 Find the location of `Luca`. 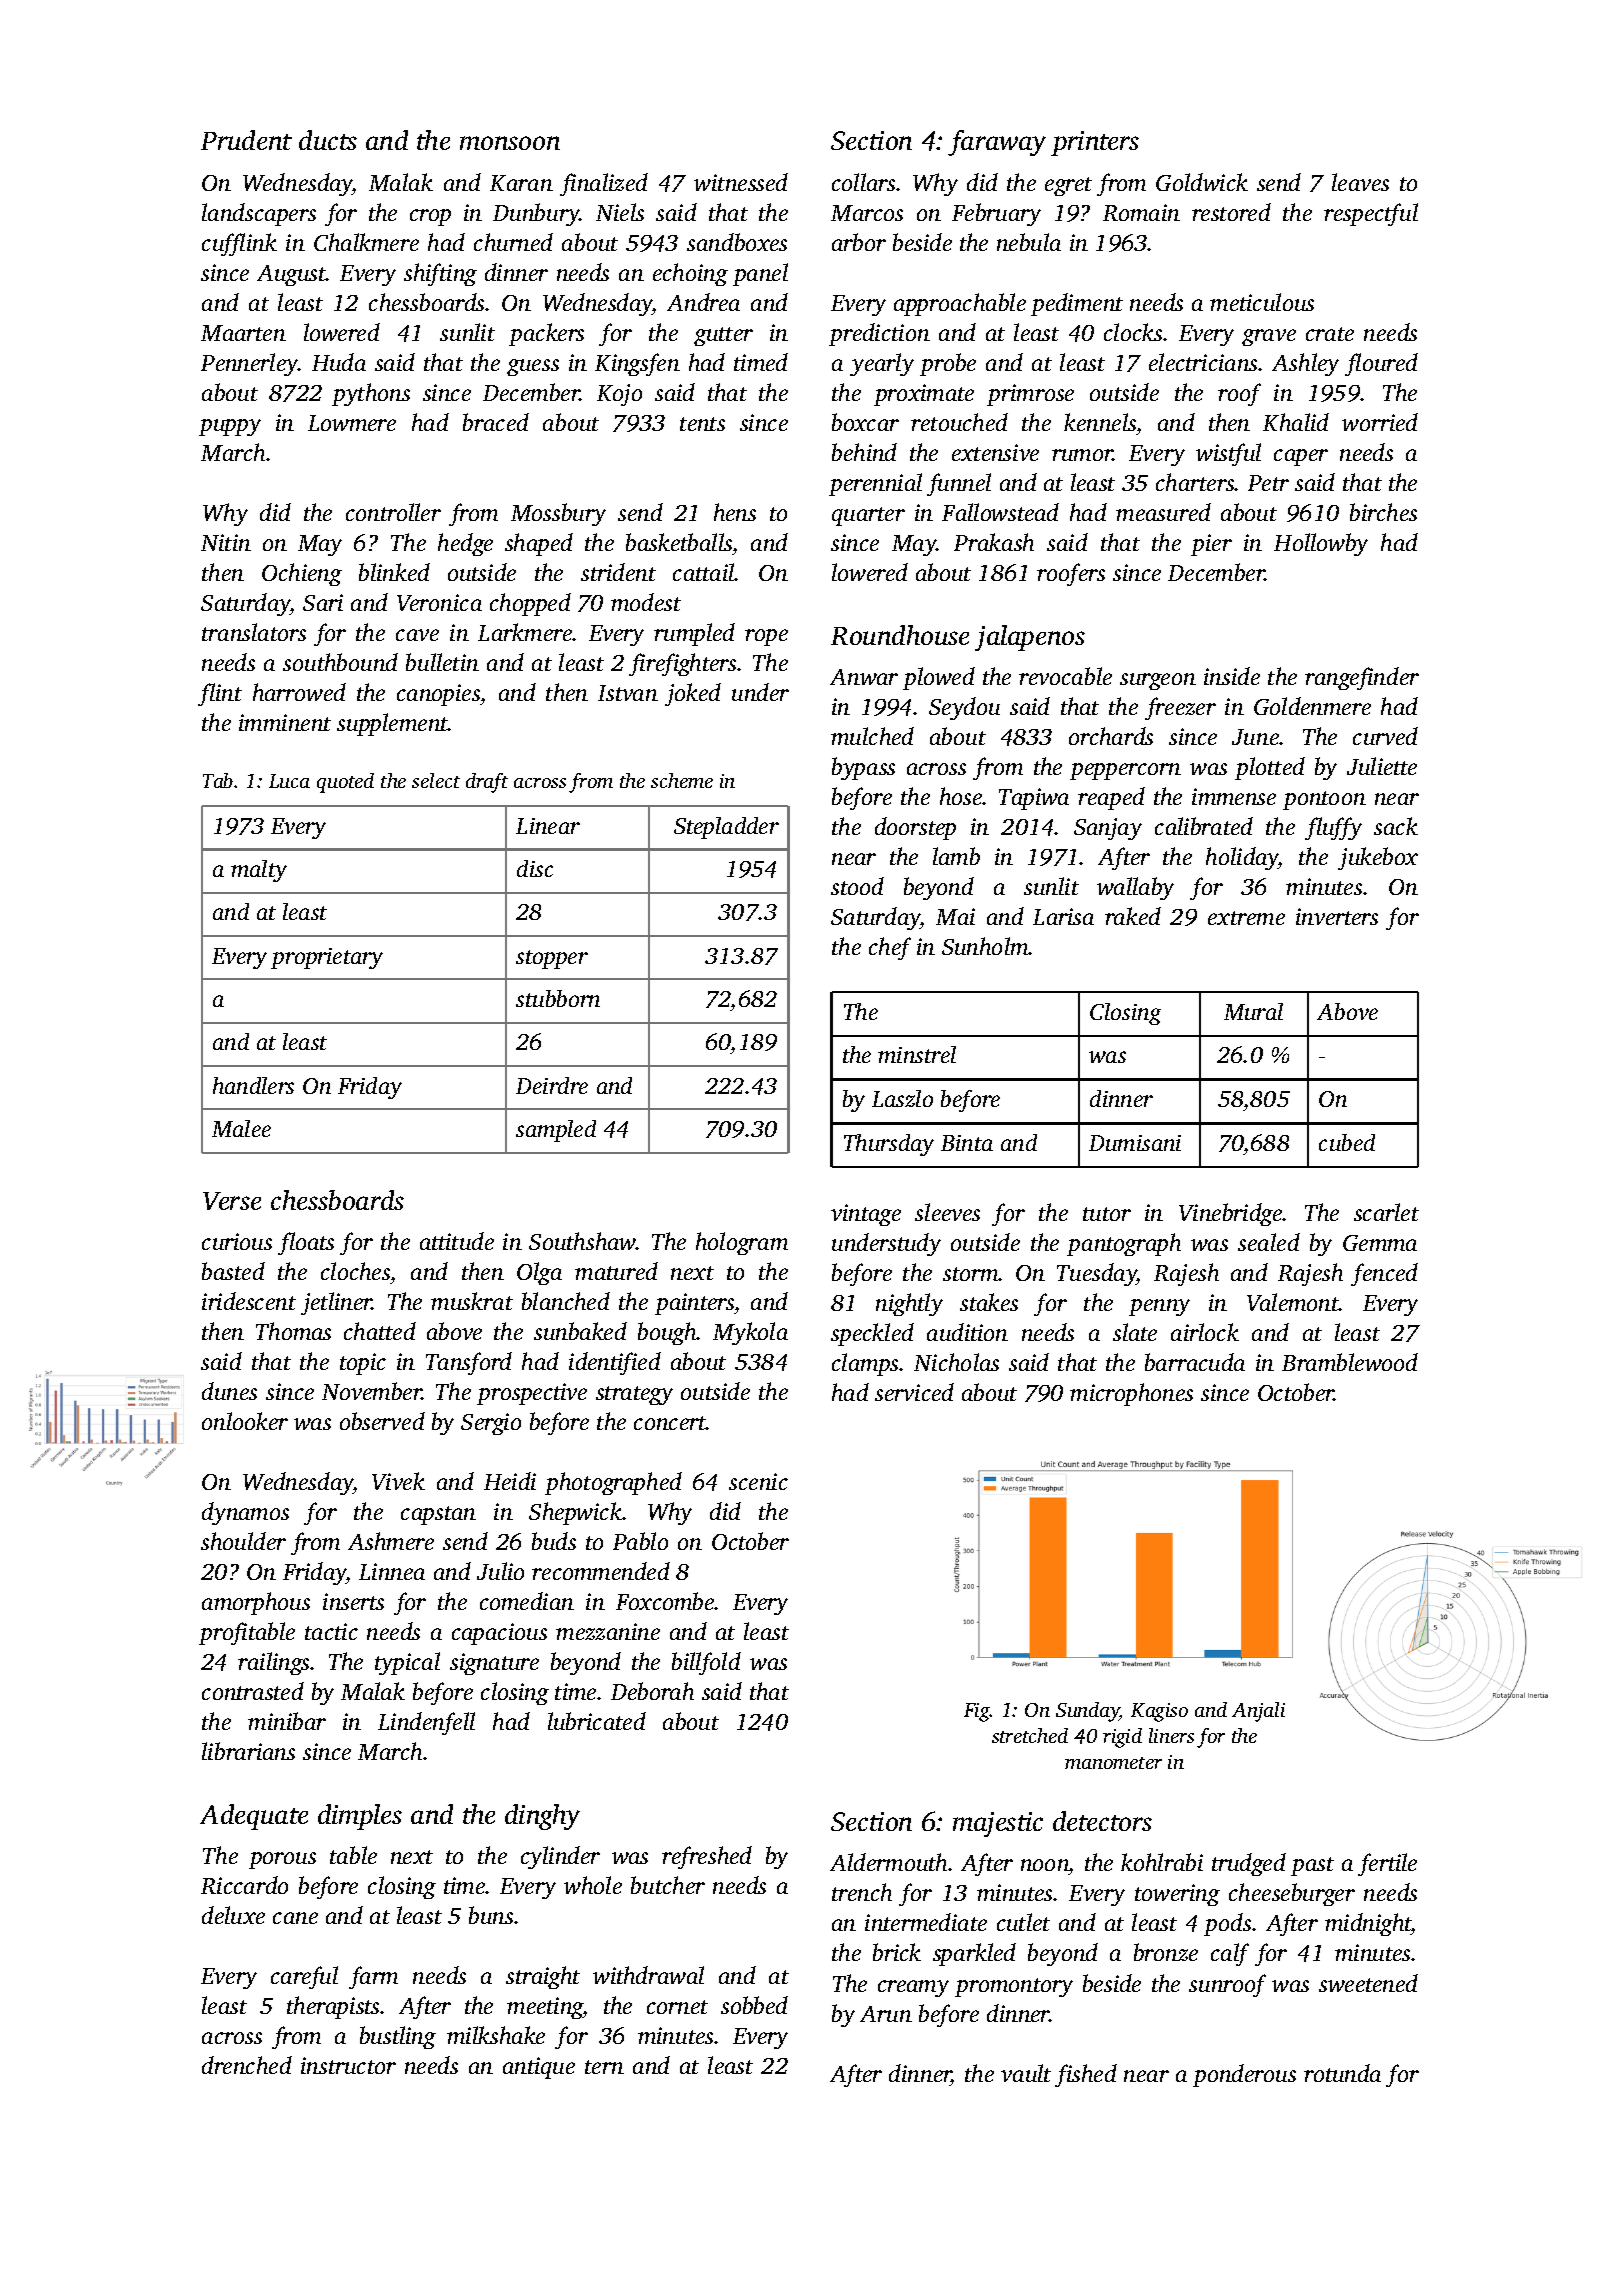

Luca is located at coordinates (289, 781).
